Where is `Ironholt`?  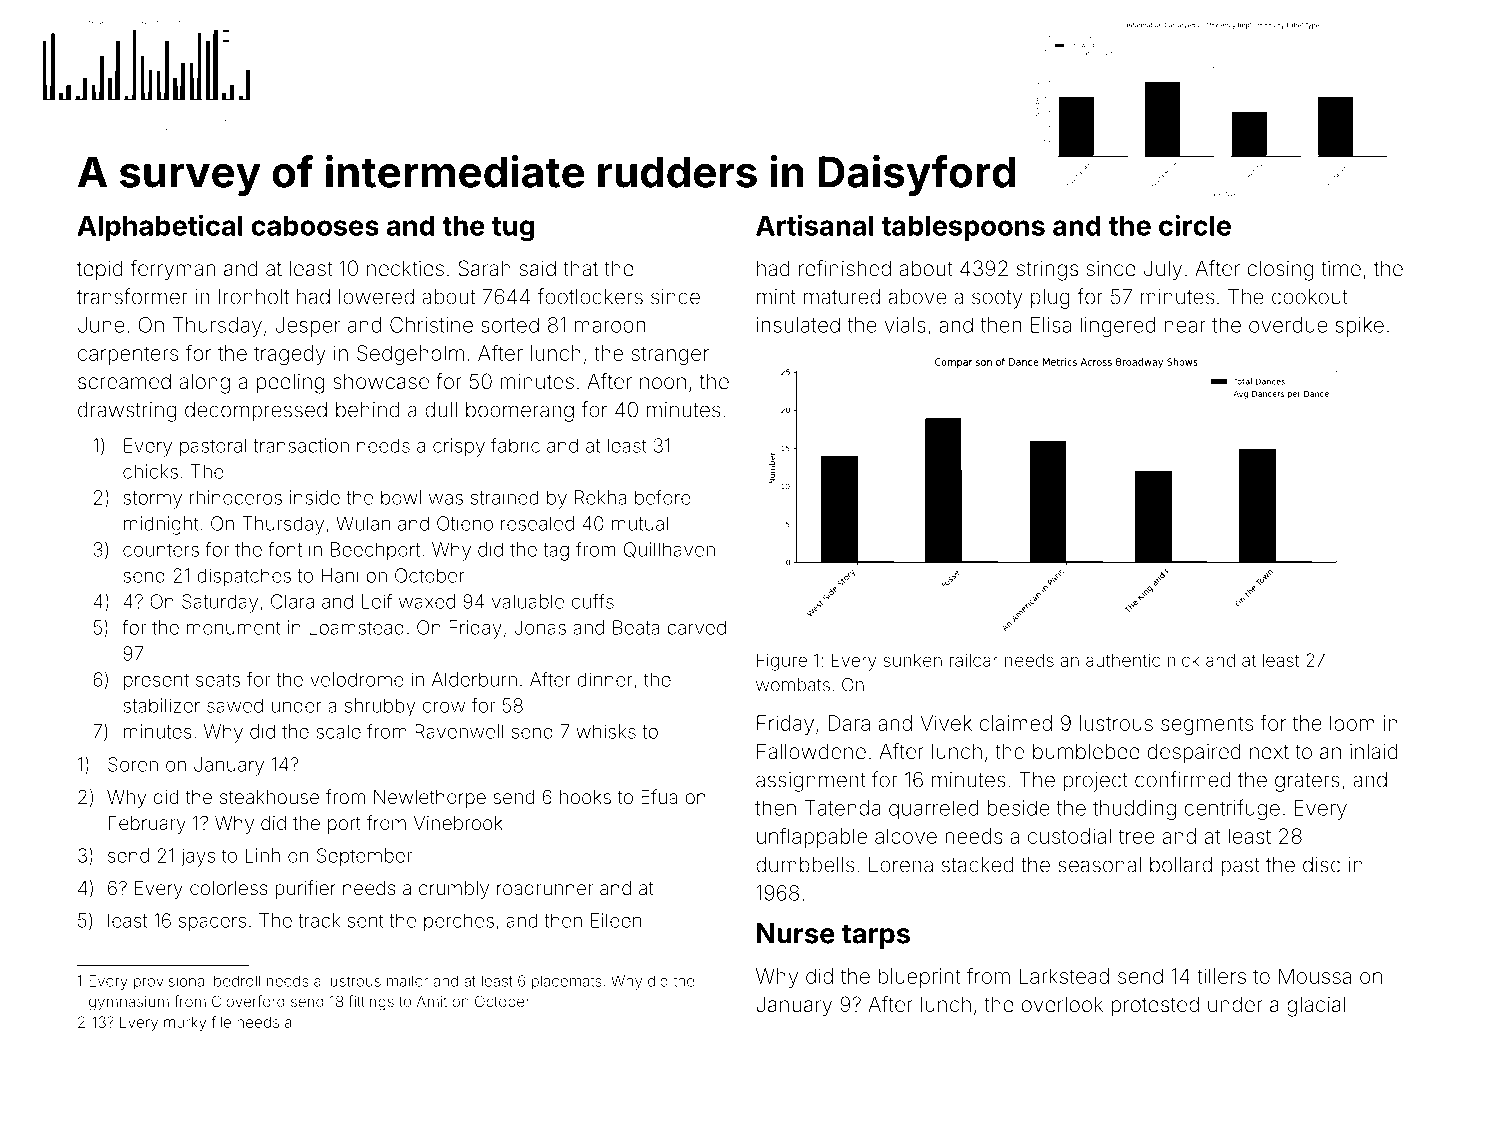
Ironholt is located at coordinates (254, 297).
